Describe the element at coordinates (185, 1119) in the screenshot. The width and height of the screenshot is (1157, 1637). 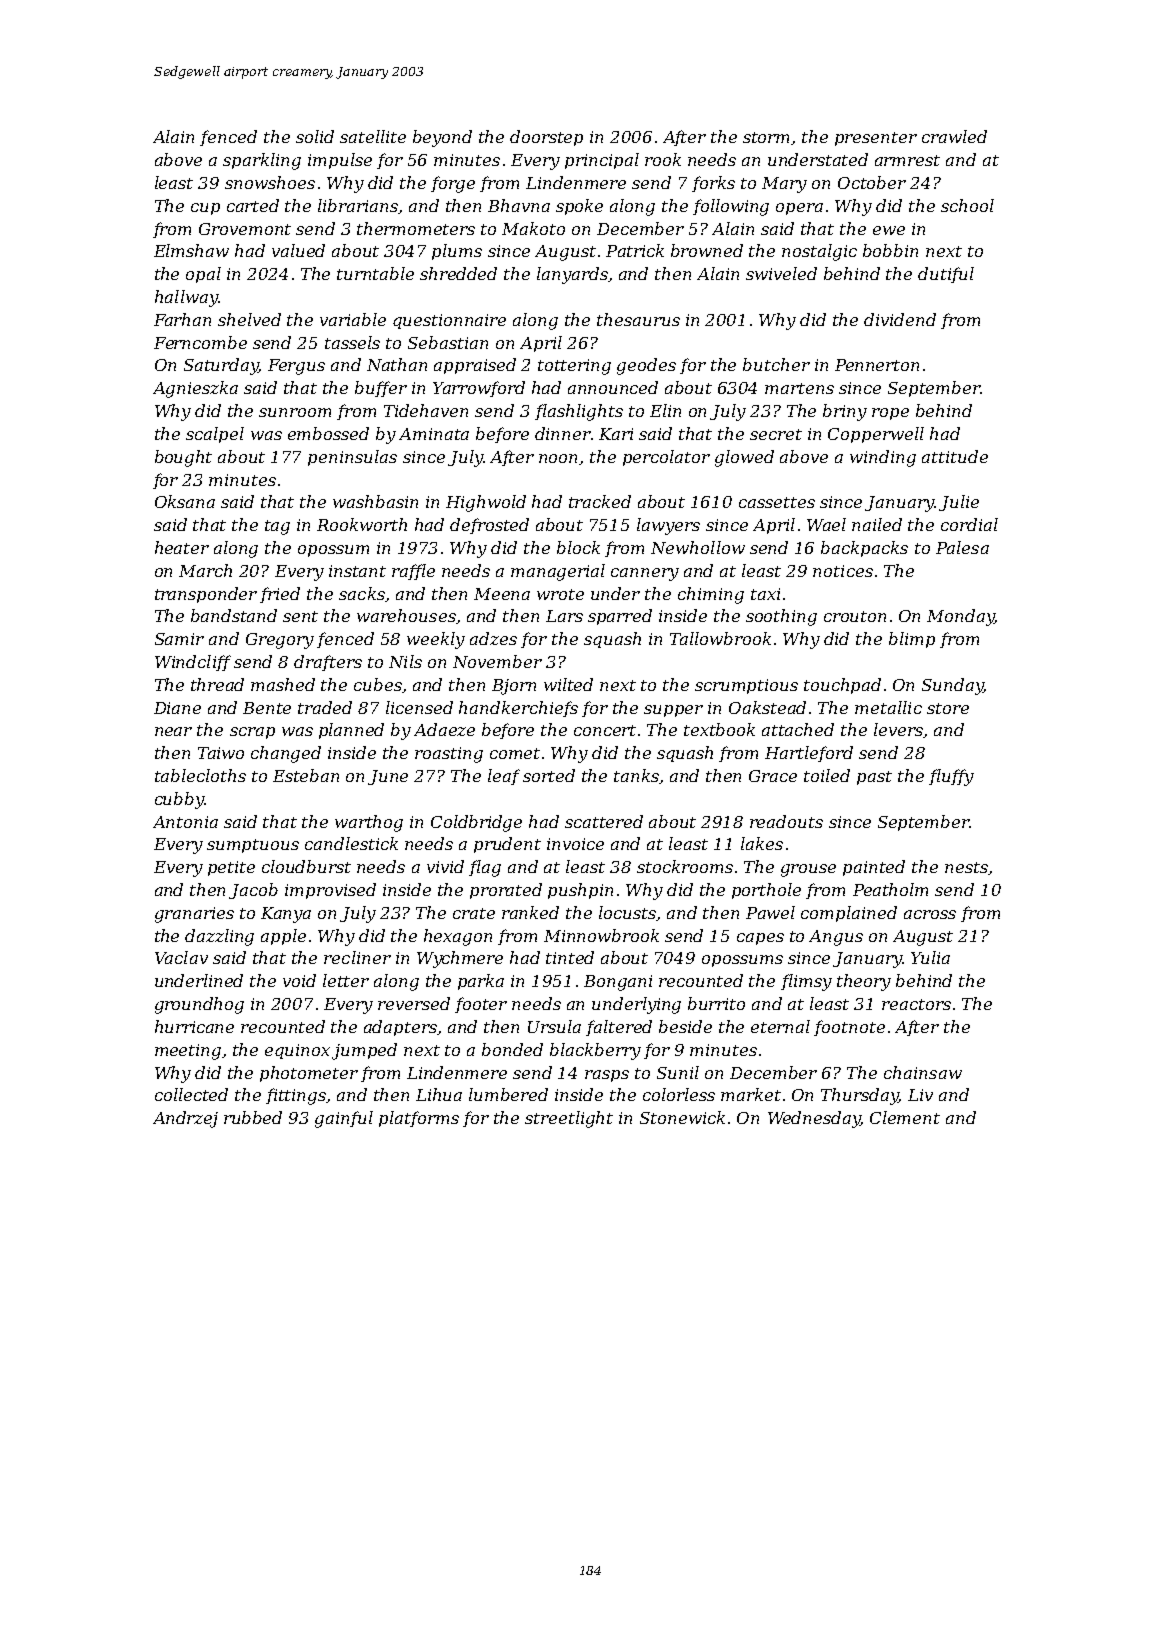
I see `Andrzej` at that location.
